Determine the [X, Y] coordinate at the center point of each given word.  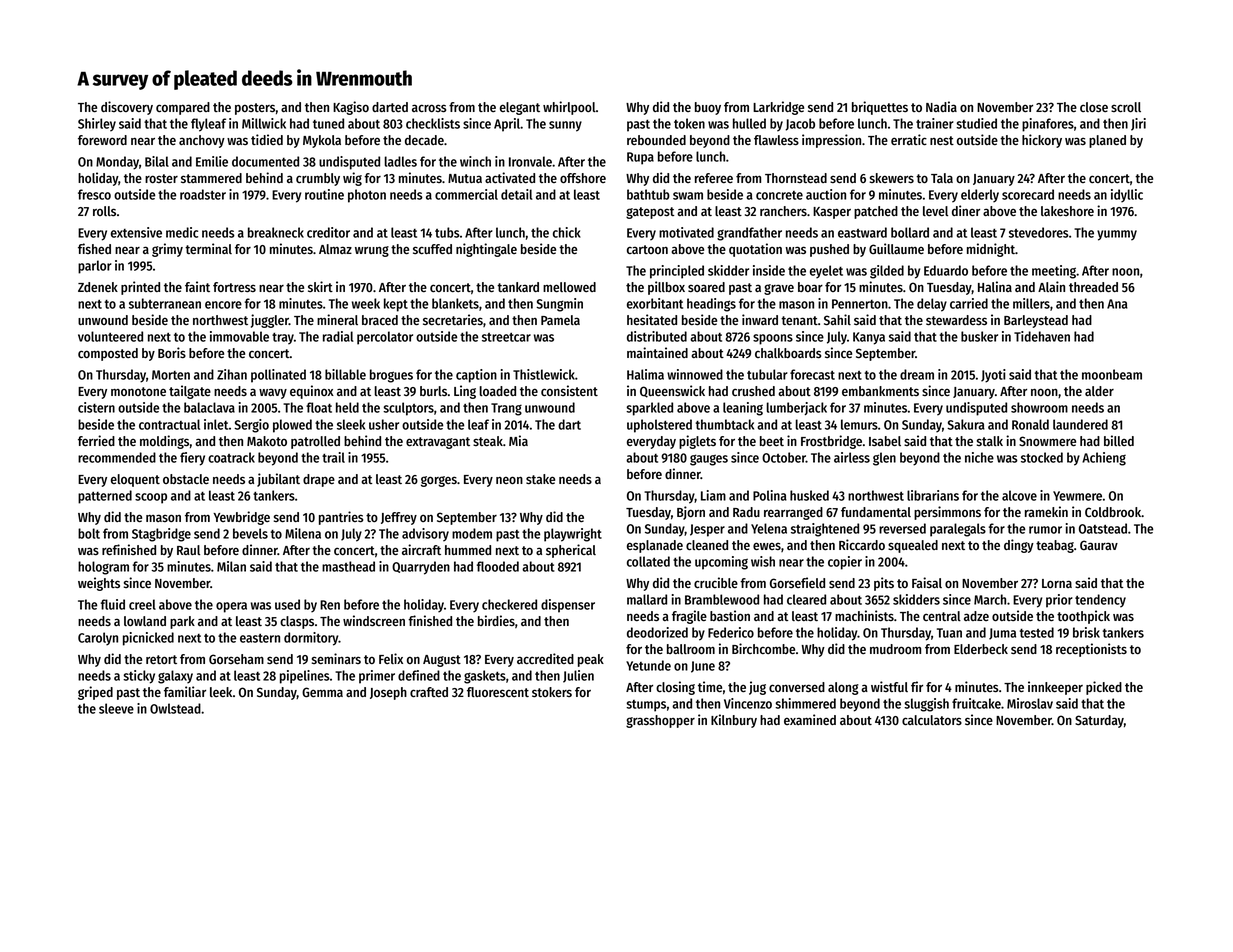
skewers [892, 178]
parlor [95, 267]
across [429, 108]
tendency [1100, 601]
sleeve [116, 708]
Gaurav [1099, 545]
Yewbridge [241, 518]
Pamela [560, 320]
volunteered [110, 336]
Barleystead [1036, 321]
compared [183, 108]
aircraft [421, 549]
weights [99, 584]
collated [648, 561]
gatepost [650, 213]
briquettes [880, 108]
